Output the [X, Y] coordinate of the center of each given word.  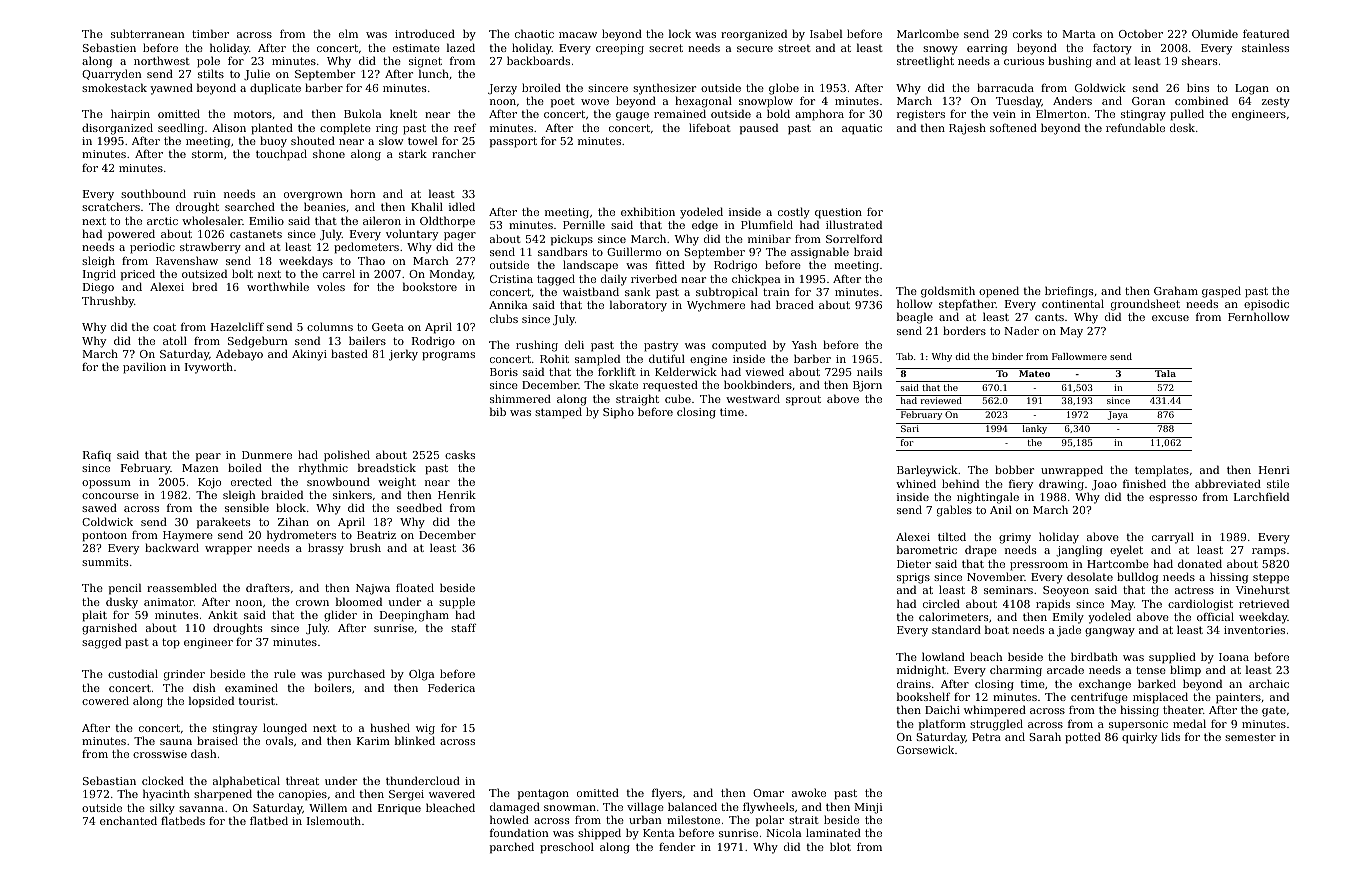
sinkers [352, 494]
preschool [567, 848]
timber [210, 33]
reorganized [754, 35]
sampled [597, 360]
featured [1266, 33]
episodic [1266, 305]
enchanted [128, 820]
